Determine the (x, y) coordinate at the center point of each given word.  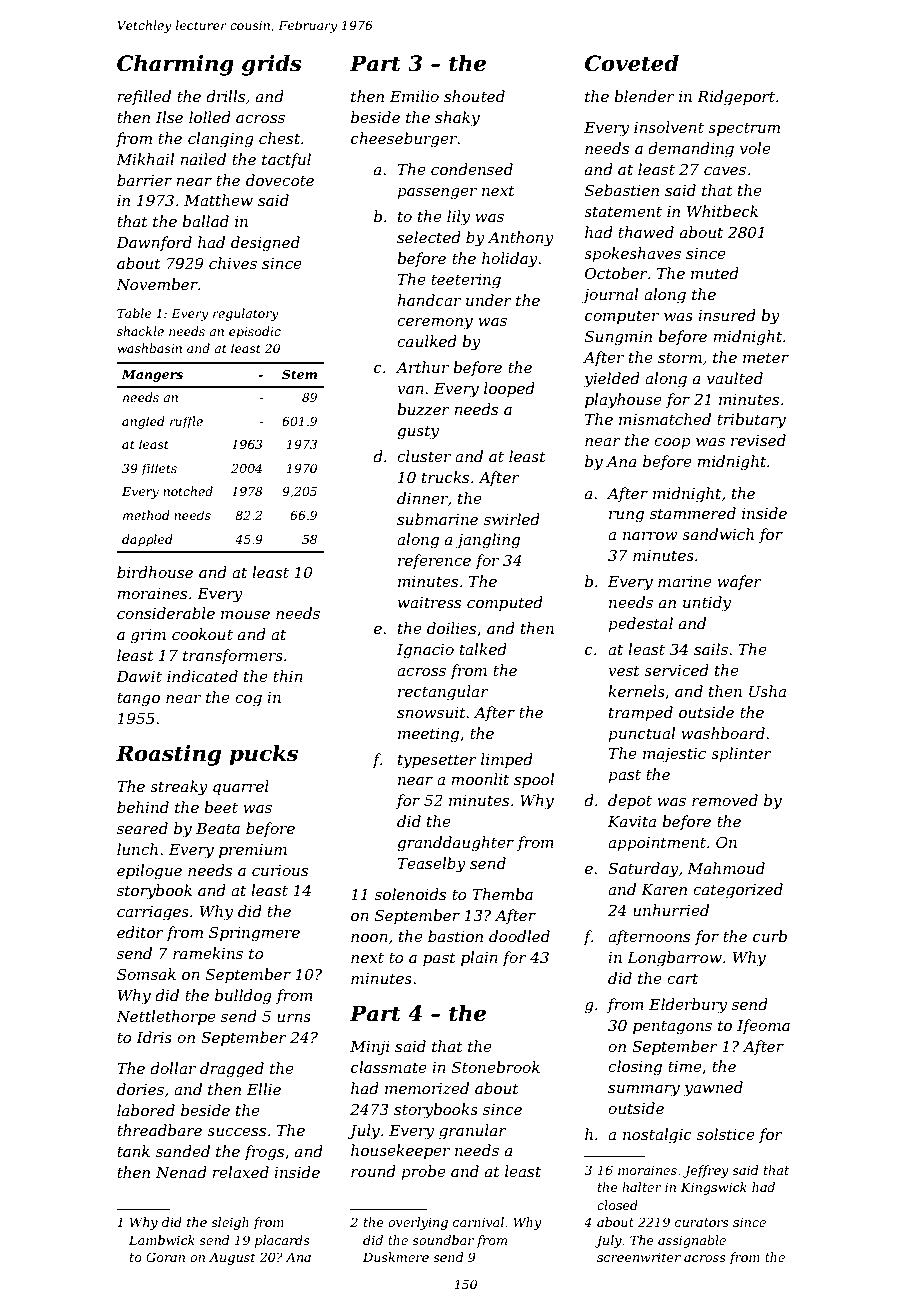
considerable (166, 613)
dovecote (280, 180)
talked (483, 649)
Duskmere (396, 1257)
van (410, 390)
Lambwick (162, 1240)
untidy (707, 604)
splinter (741, 754)
